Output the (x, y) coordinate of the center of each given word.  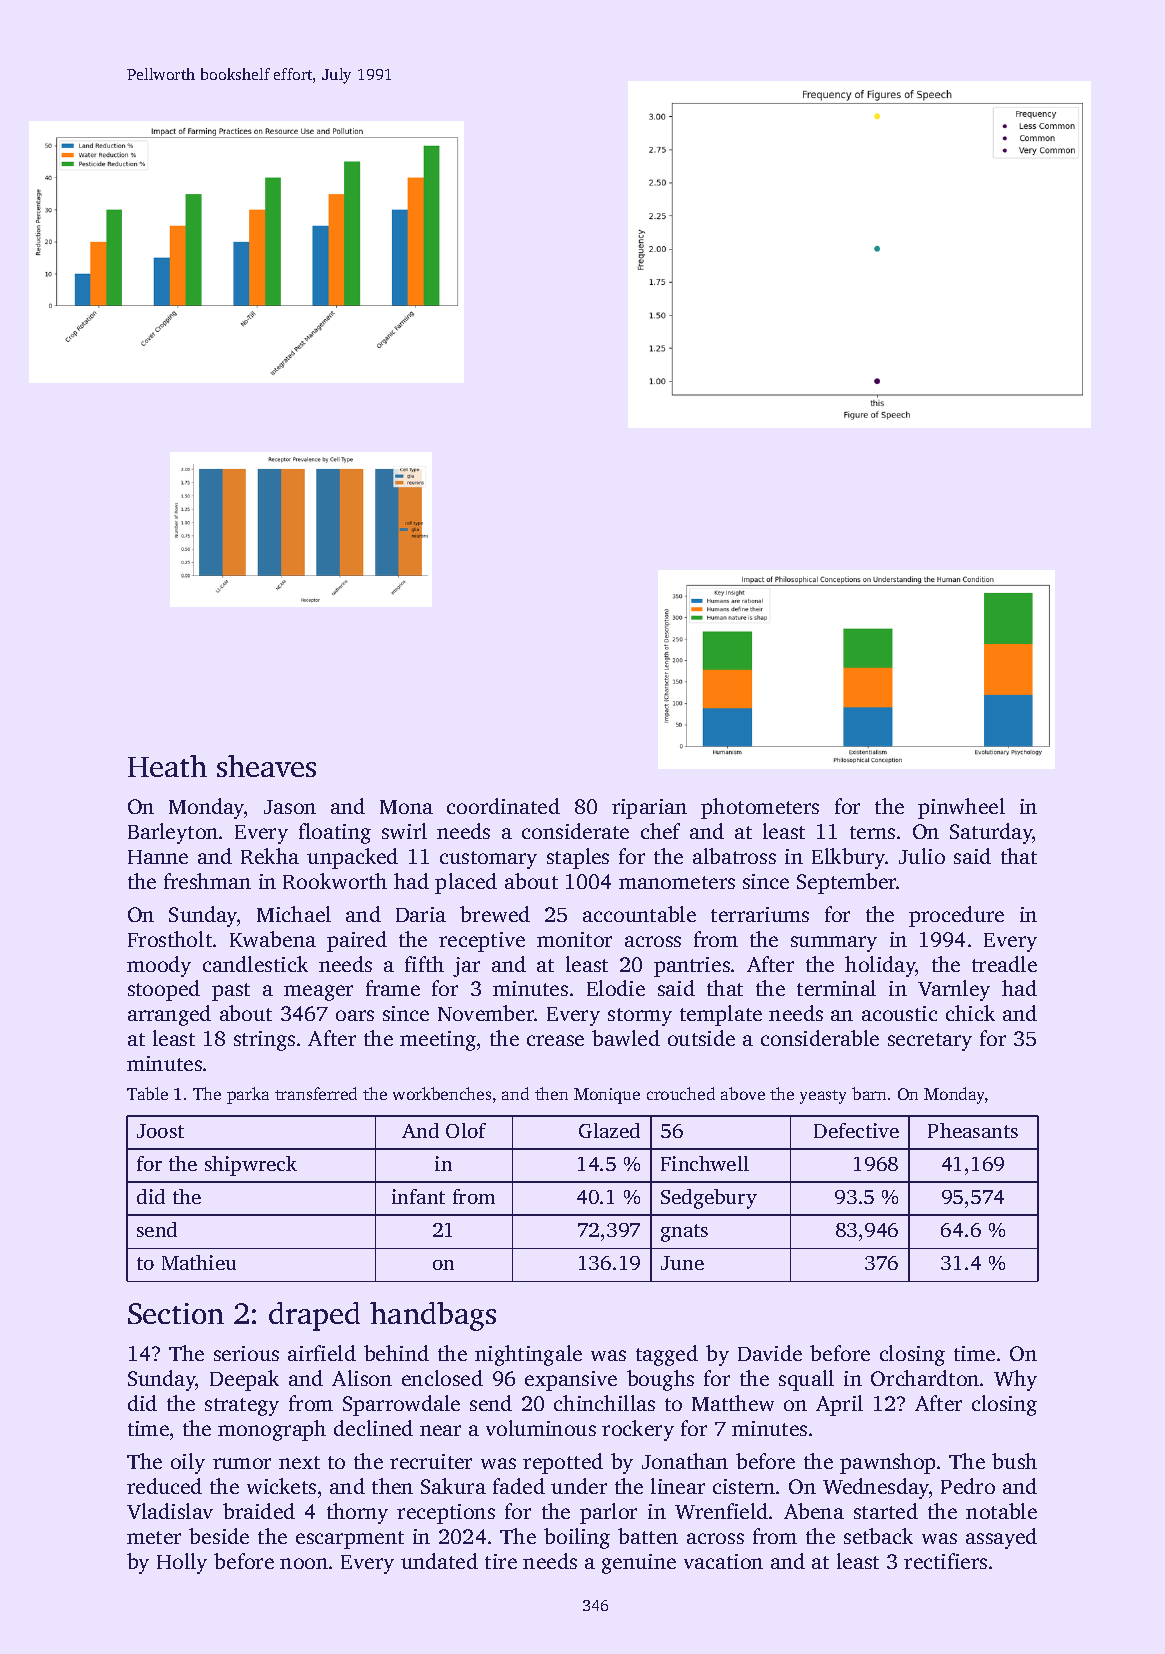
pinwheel (961, 808)
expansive (571, 1381)
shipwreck (251, 1166)
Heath (167, 766)
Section (176, 1313)
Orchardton (925, 1378)
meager (318, 993)
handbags (433, 1316)
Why (1015, 1380)
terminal (836, 988)
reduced (164, 1486)
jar (466, 967)
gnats (684, 1233)
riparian (649, 809)
